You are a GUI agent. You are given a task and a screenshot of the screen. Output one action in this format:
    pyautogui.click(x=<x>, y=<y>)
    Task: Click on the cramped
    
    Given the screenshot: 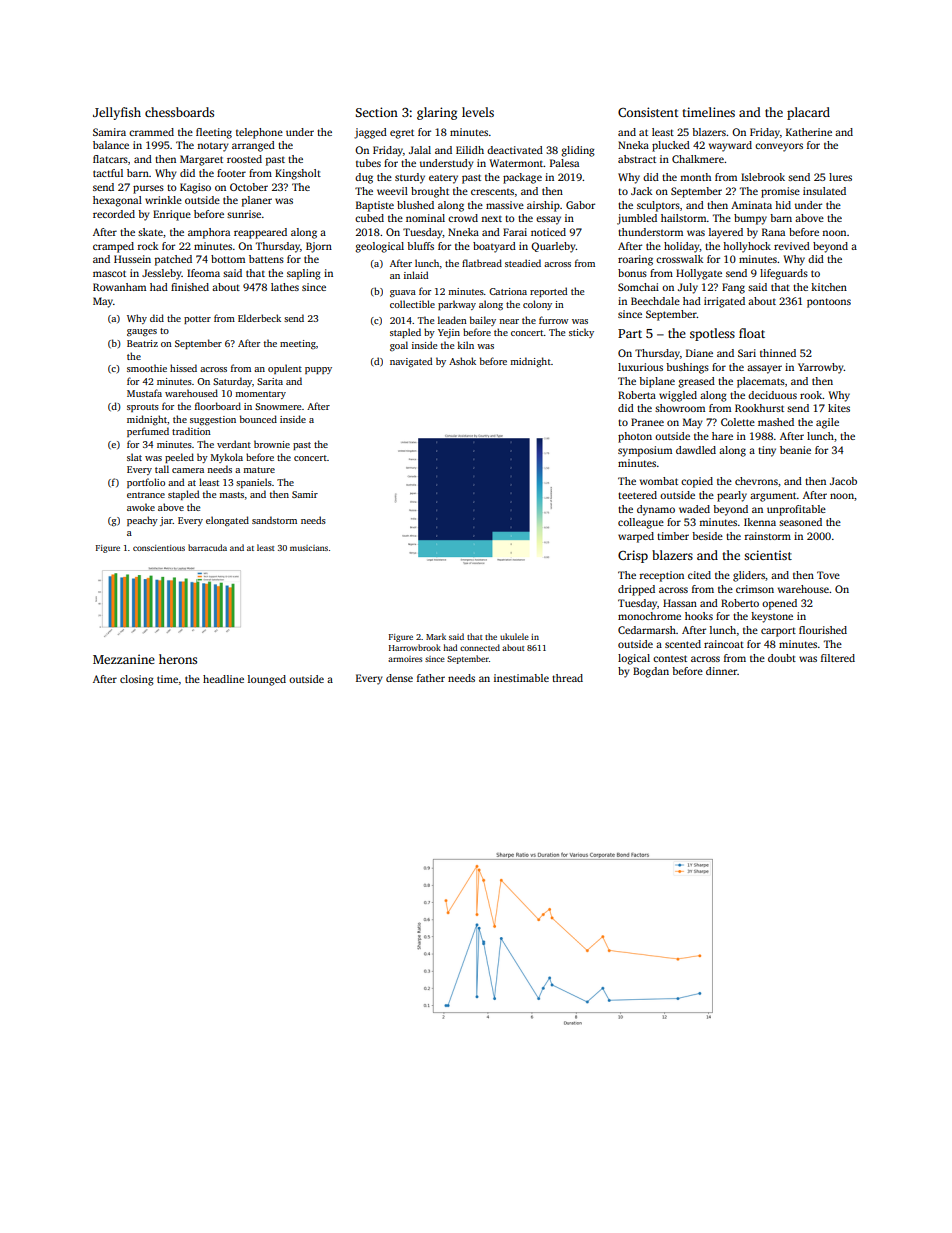 What is the action you would take?
    pyautogui.click(x=113, y=247)
